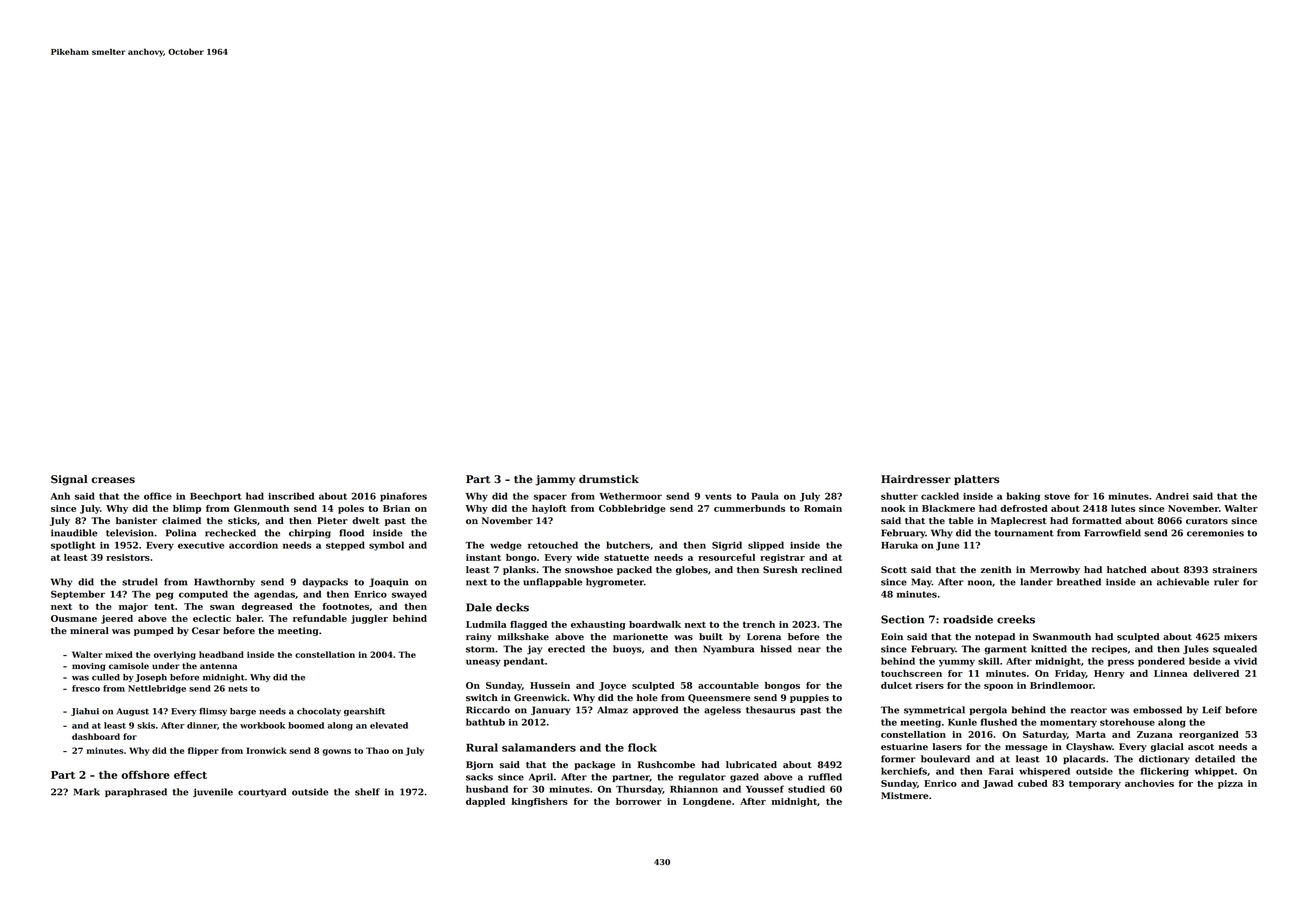 This screenshot has width=1308, height=924. Describe the element at coordinates (485, 722) in the screenshot. I see `bathtub` at that location.
